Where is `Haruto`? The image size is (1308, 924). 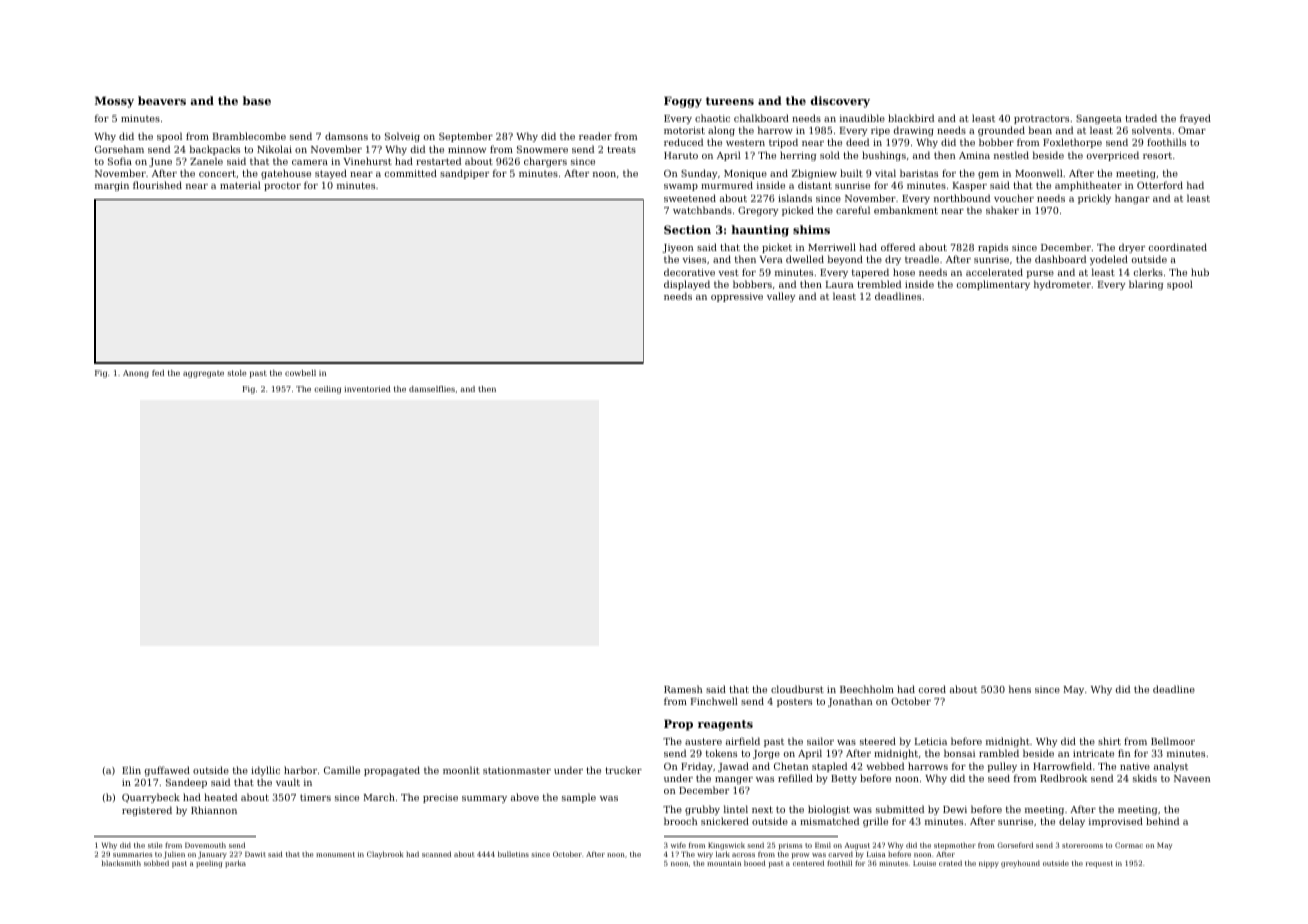
Haruto is located at coordinates (681, 155).
